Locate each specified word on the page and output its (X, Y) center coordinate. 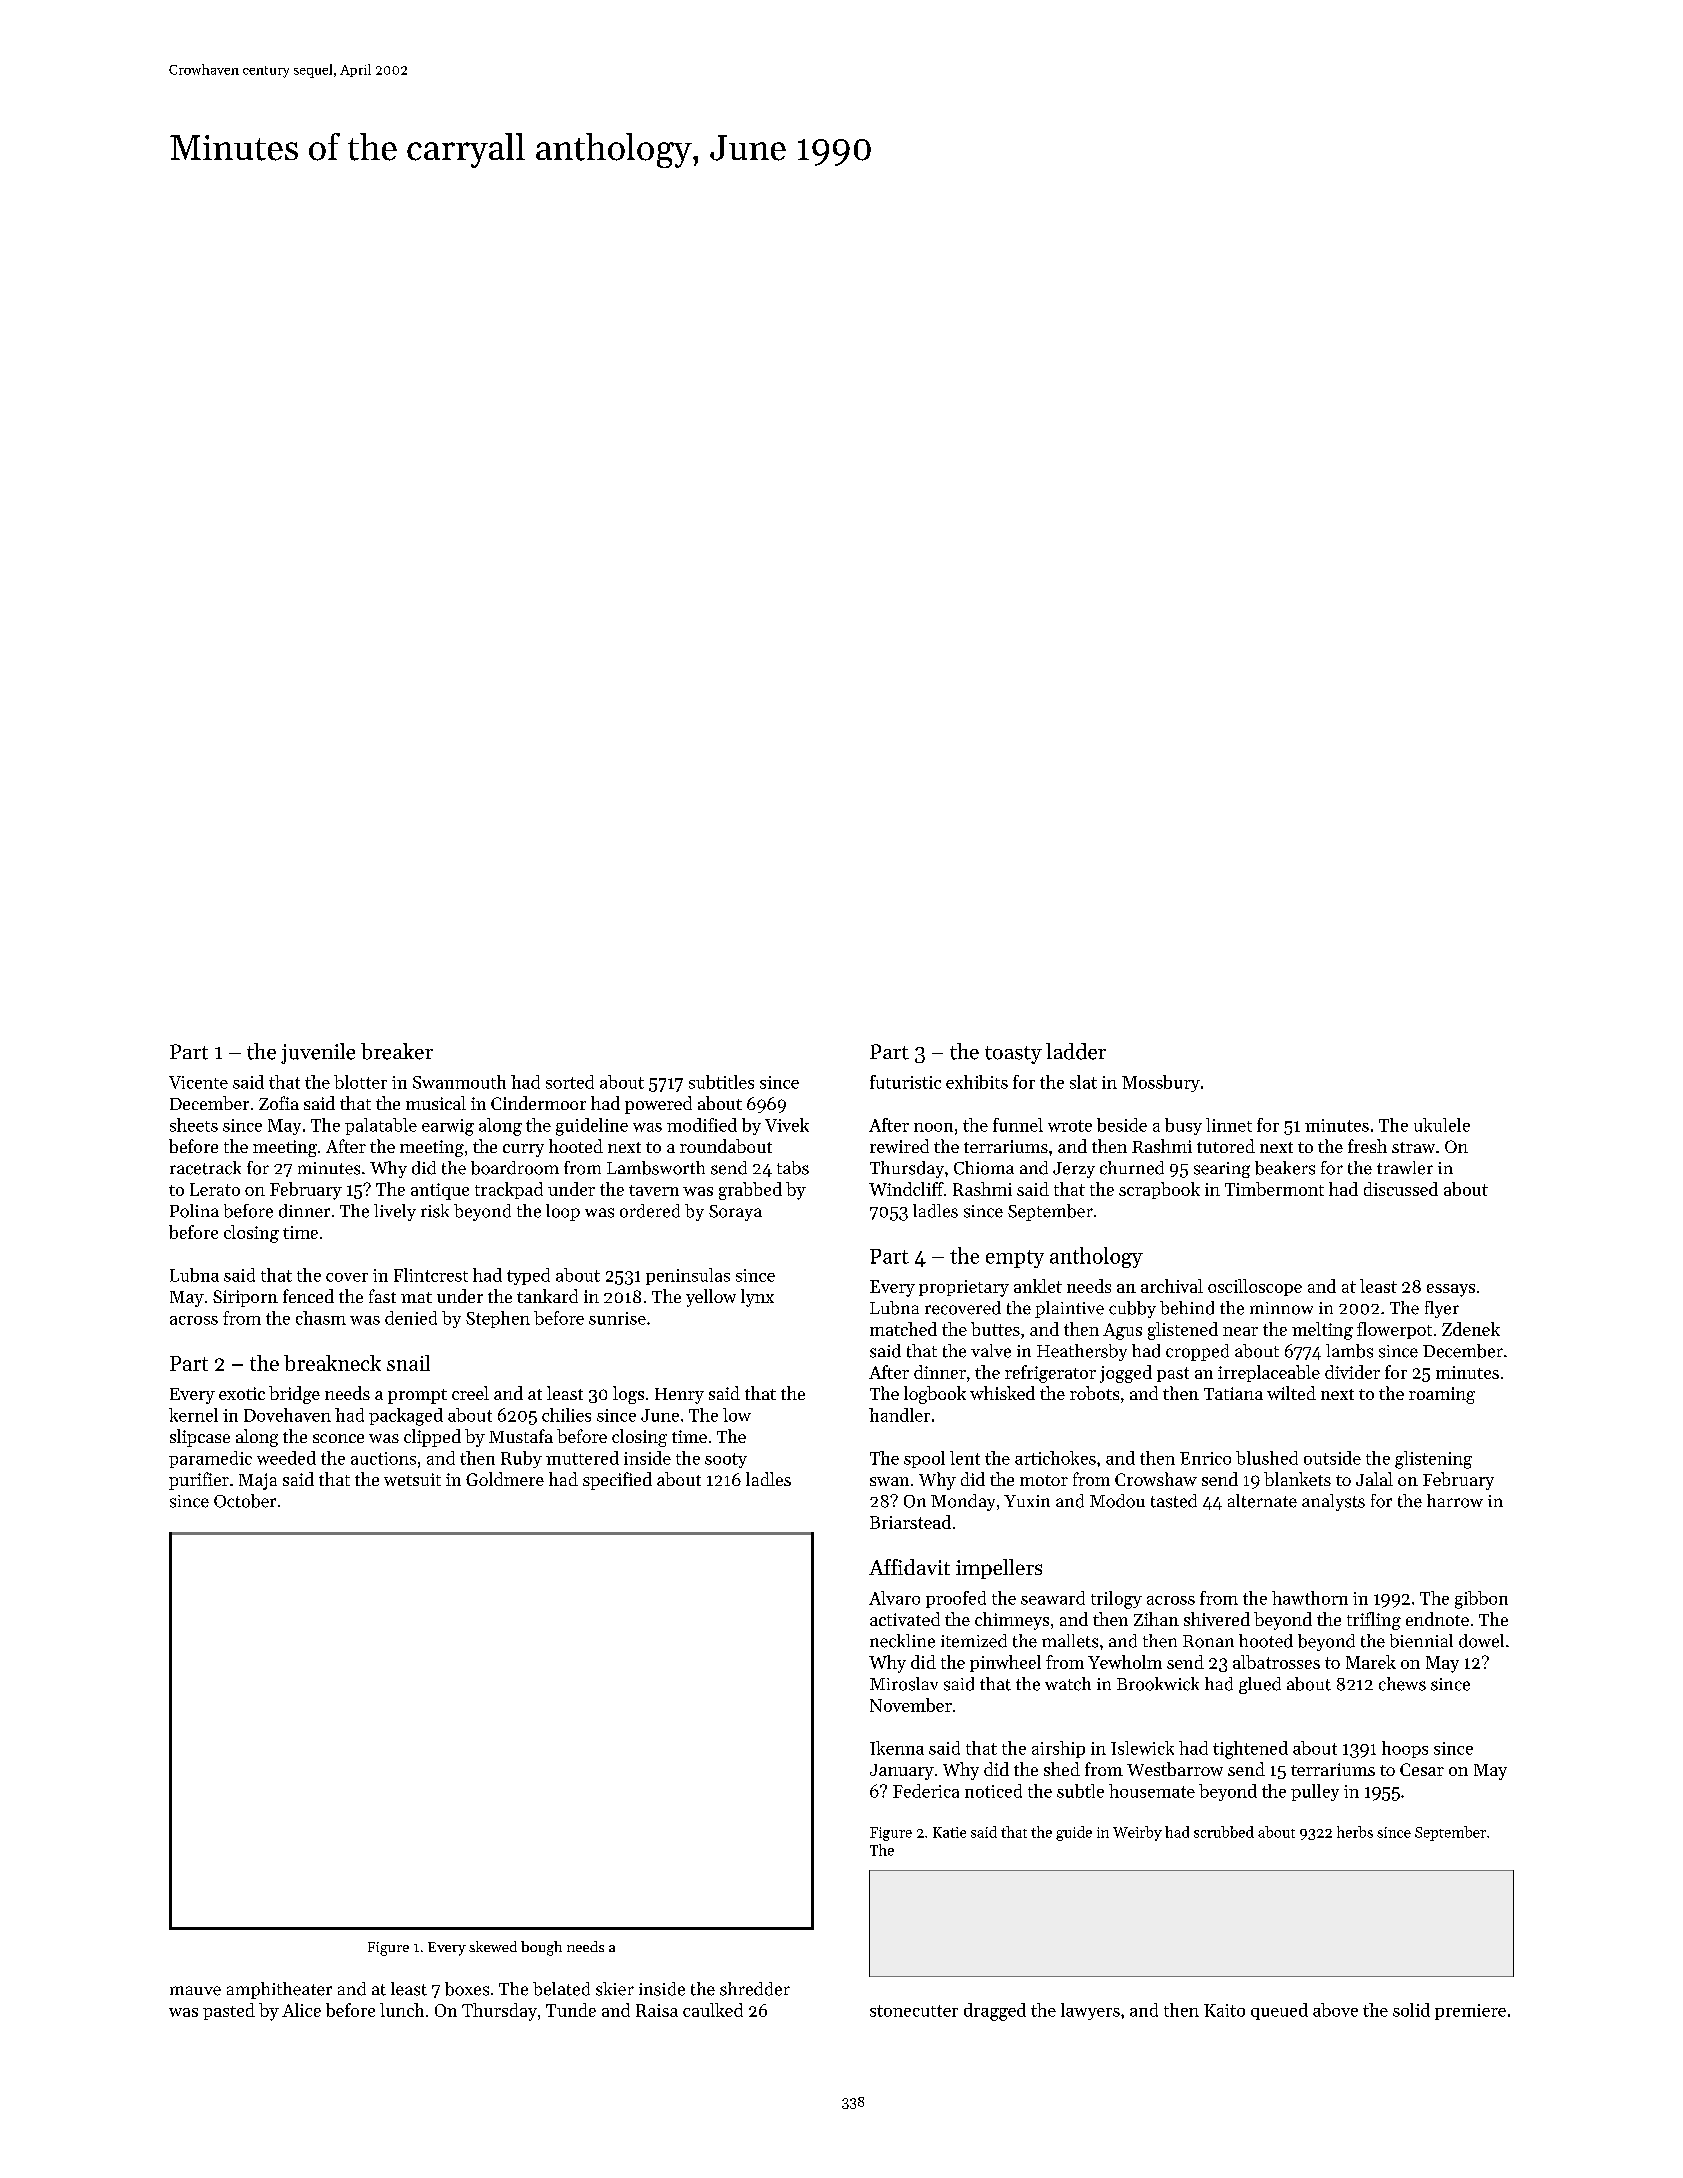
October (245, 1501)
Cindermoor (538, 1103)
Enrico (1205, 1458)
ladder (1076, 1051)
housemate (1152, 1791)
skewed (493, 1946)
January (902, 1772)
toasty (1013, 1055)
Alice (301, 2010)
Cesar (1422, 1769)
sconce (338, 1438)
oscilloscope (1255, 1287)
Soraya (735, 1213)
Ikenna (897, 1748)
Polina (194, 1211)
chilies (566, 1415)
